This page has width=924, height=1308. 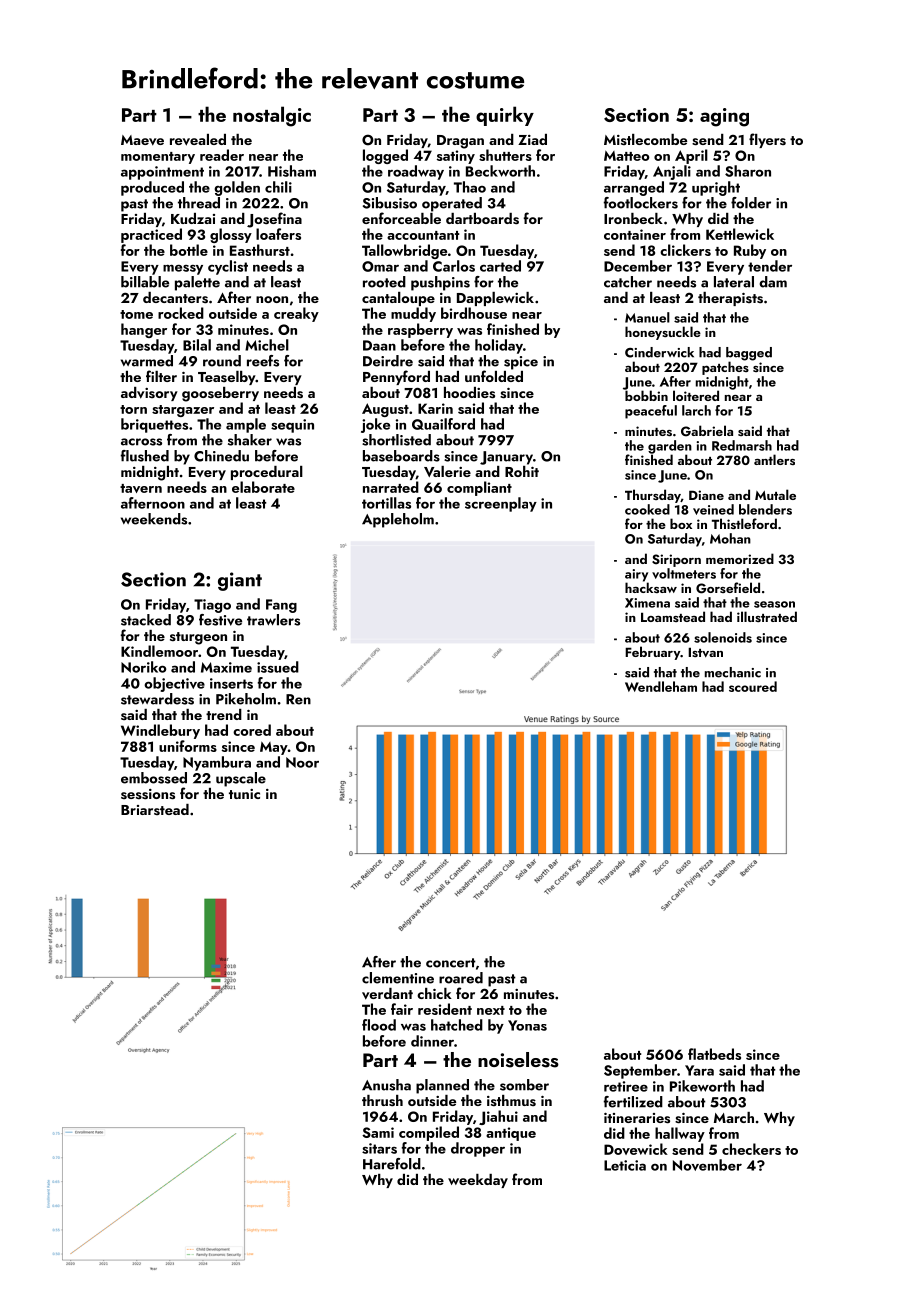 I want to click on sessions, so click(x=148, y=794).
